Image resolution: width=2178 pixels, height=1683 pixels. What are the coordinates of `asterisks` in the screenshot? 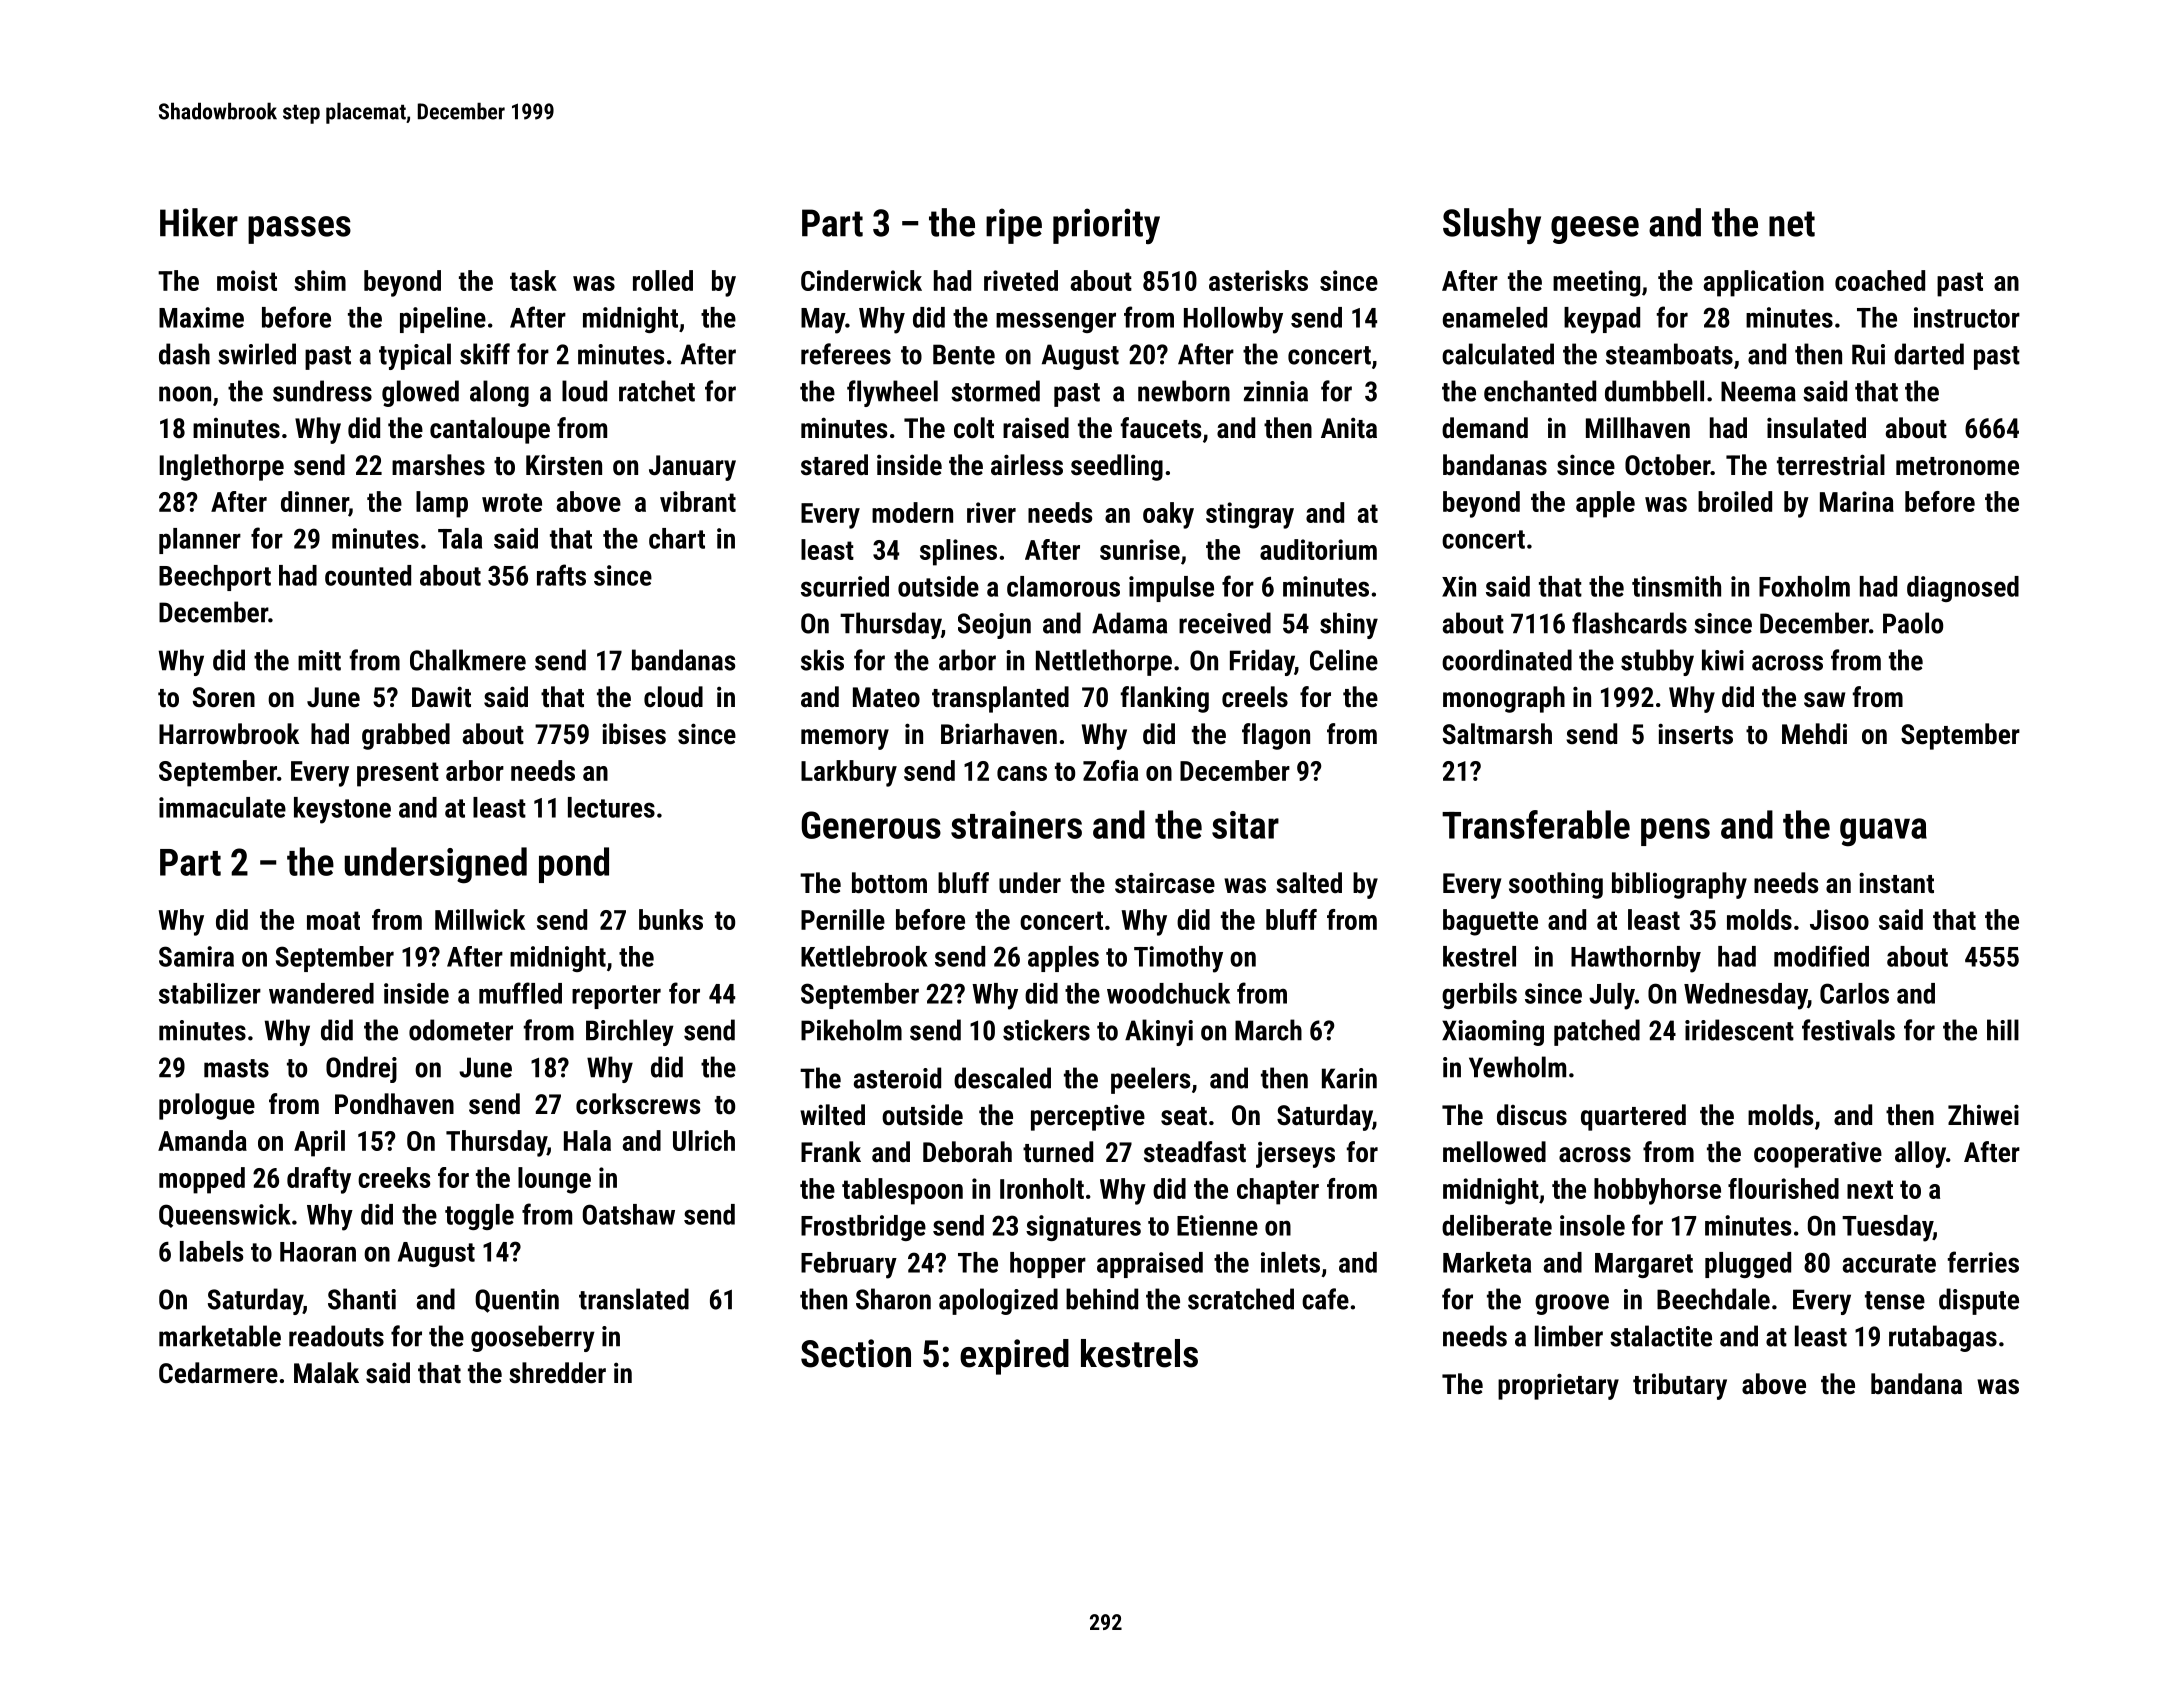 It's located at (1258, 280).
